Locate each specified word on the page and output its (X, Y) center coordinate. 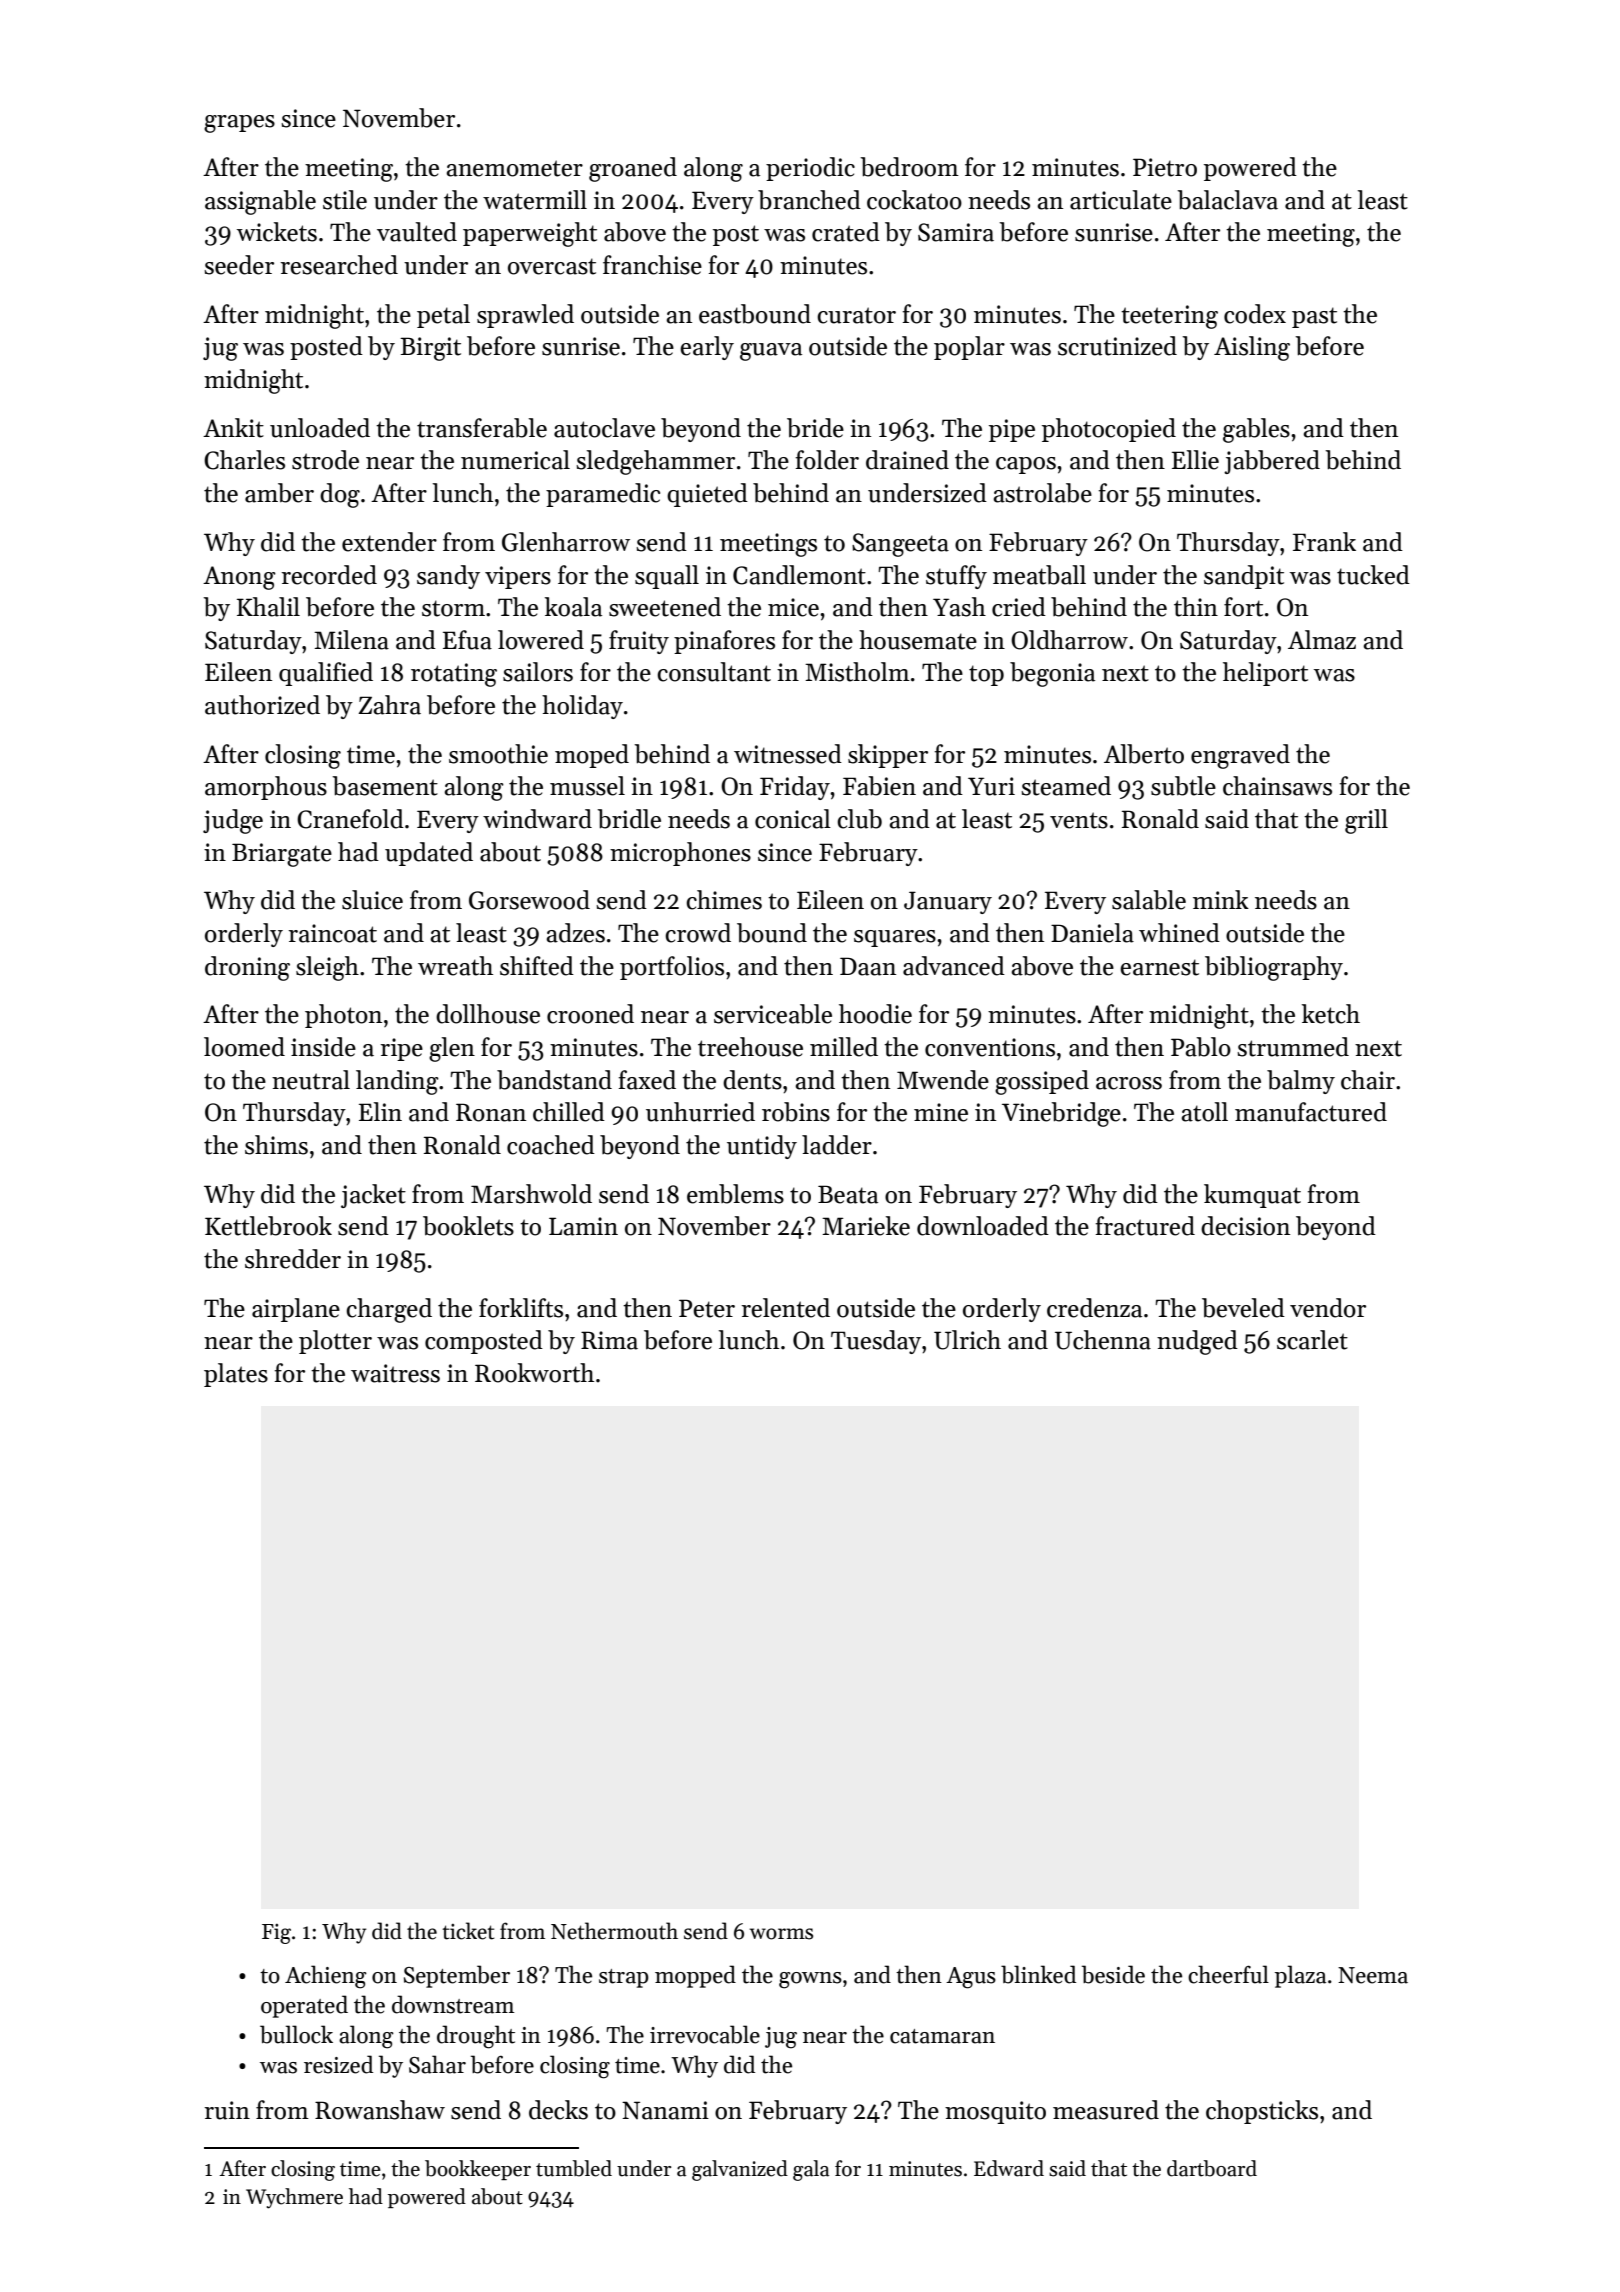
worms (781, 1934)
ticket (468, 1931)
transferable (482, 428)
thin (1196, 607)
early (707, 348)
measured (1106, 2110)
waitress (395, 1373)
